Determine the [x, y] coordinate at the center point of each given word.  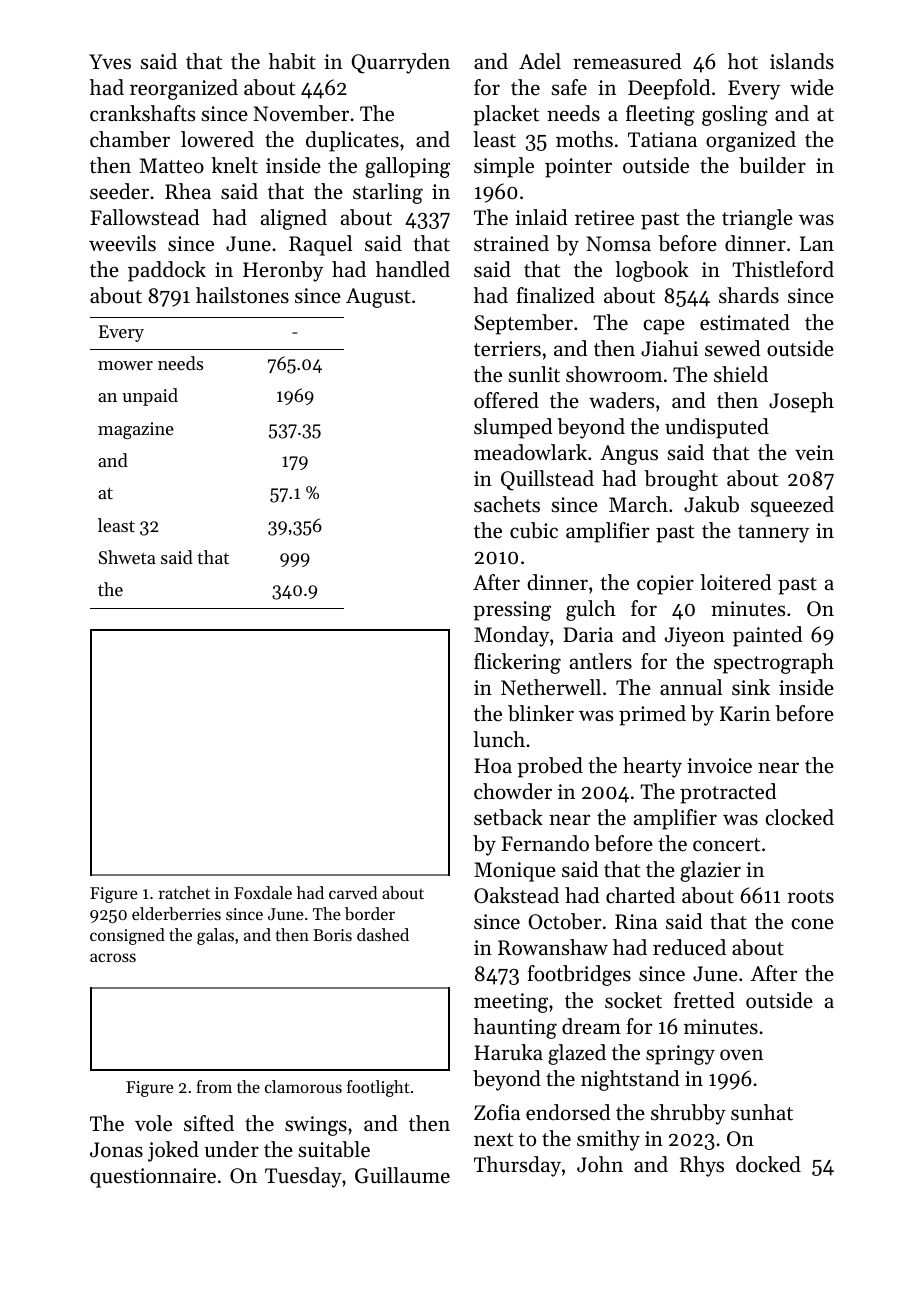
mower [125, 365]
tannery [773, 534]
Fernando [545, 843]
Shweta [127, 557]
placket [506, 115]
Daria [588, 634]
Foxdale [263, 892]
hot [743, 61]
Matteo [172, 166]
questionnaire [153, 1178]
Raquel [320, 245]
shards [749, 295]
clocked [799, 817]
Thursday [517, 1166]
